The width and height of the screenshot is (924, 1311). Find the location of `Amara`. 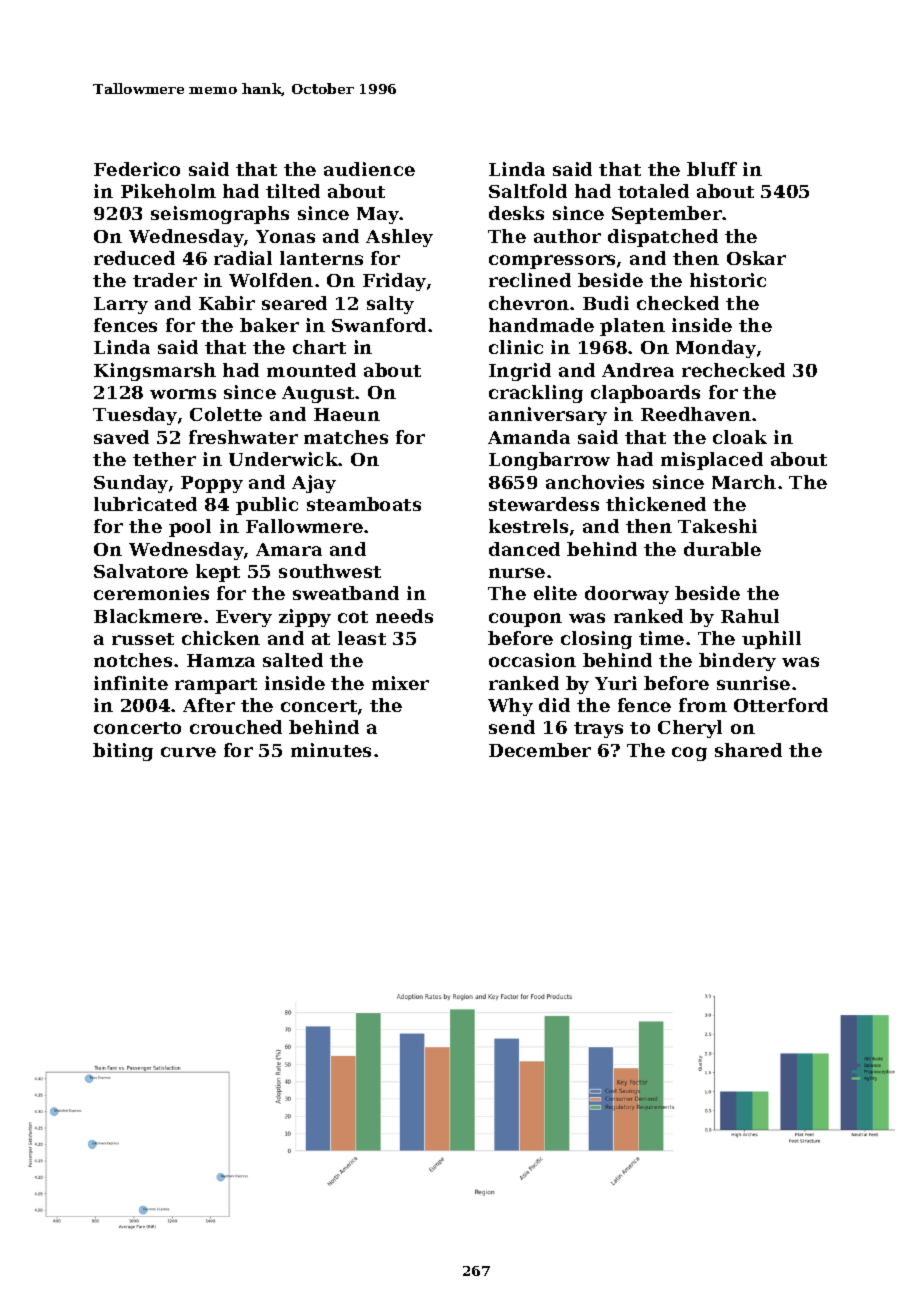

Amara is located at coordinates (289, 549).
